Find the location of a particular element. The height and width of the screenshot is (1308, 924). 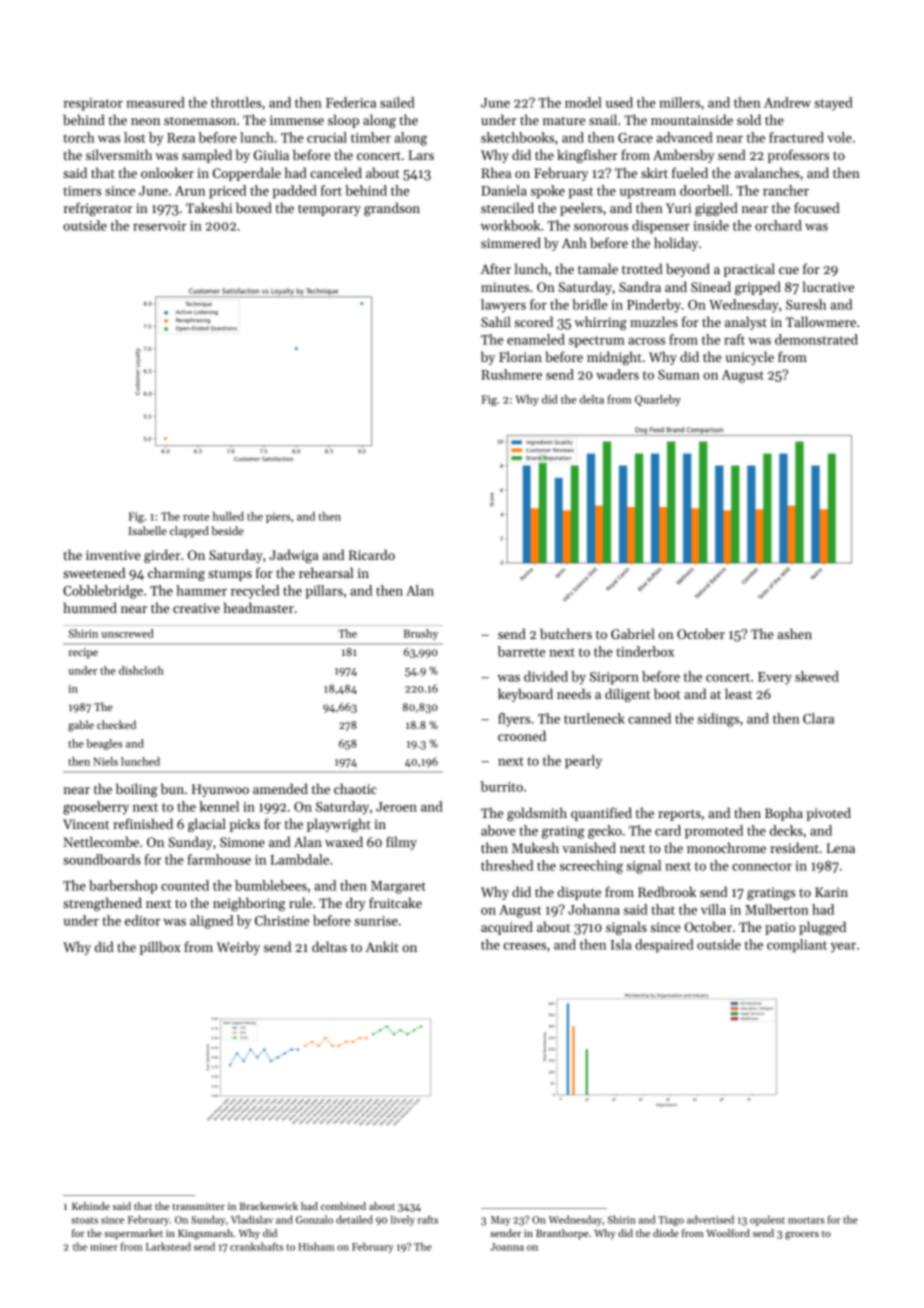

creative is located at coordinates (196, 608).
